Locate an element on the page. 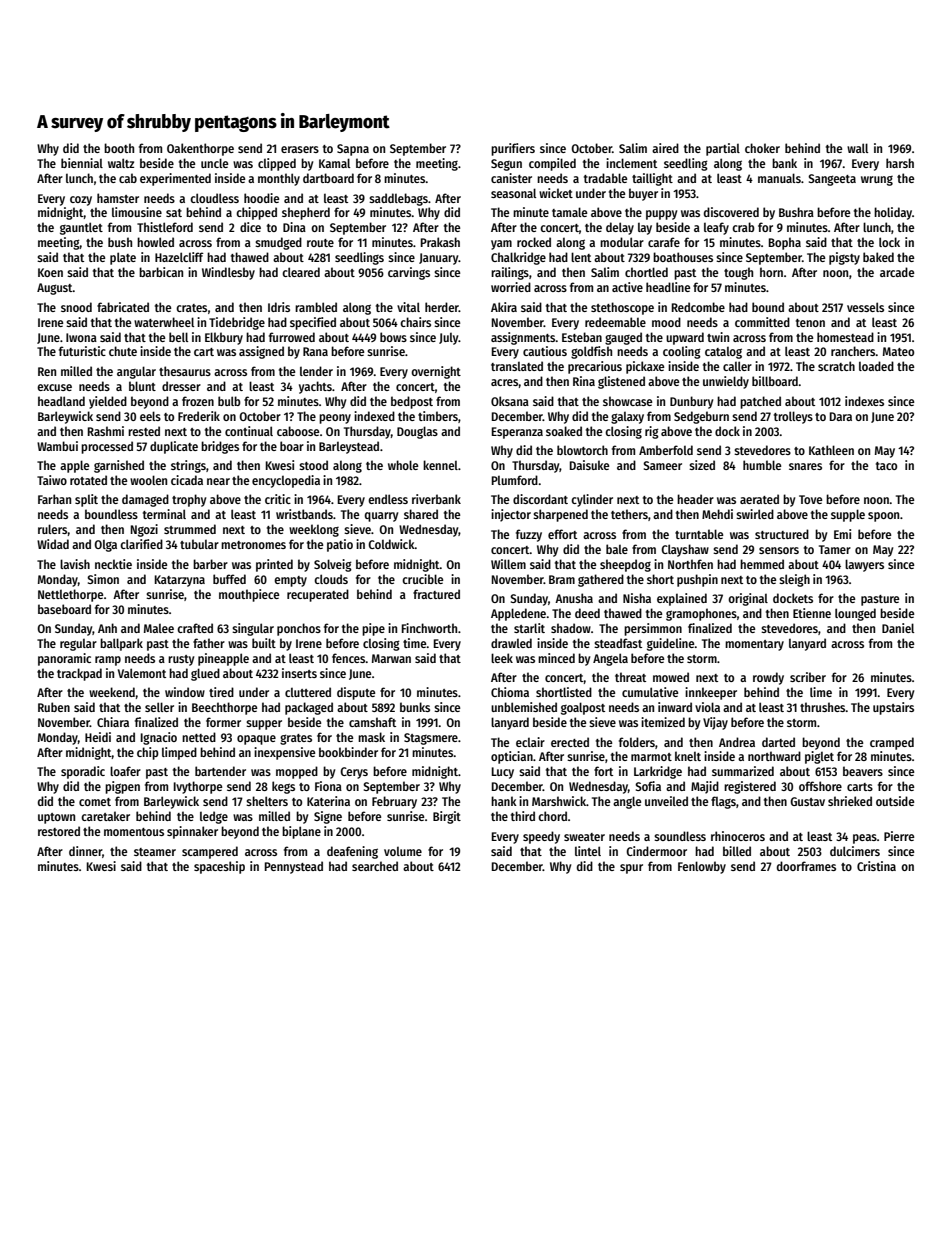 Image resolution: width=952 pixels, height=1233 pixels. wall is located at coordinates (857, 148).
